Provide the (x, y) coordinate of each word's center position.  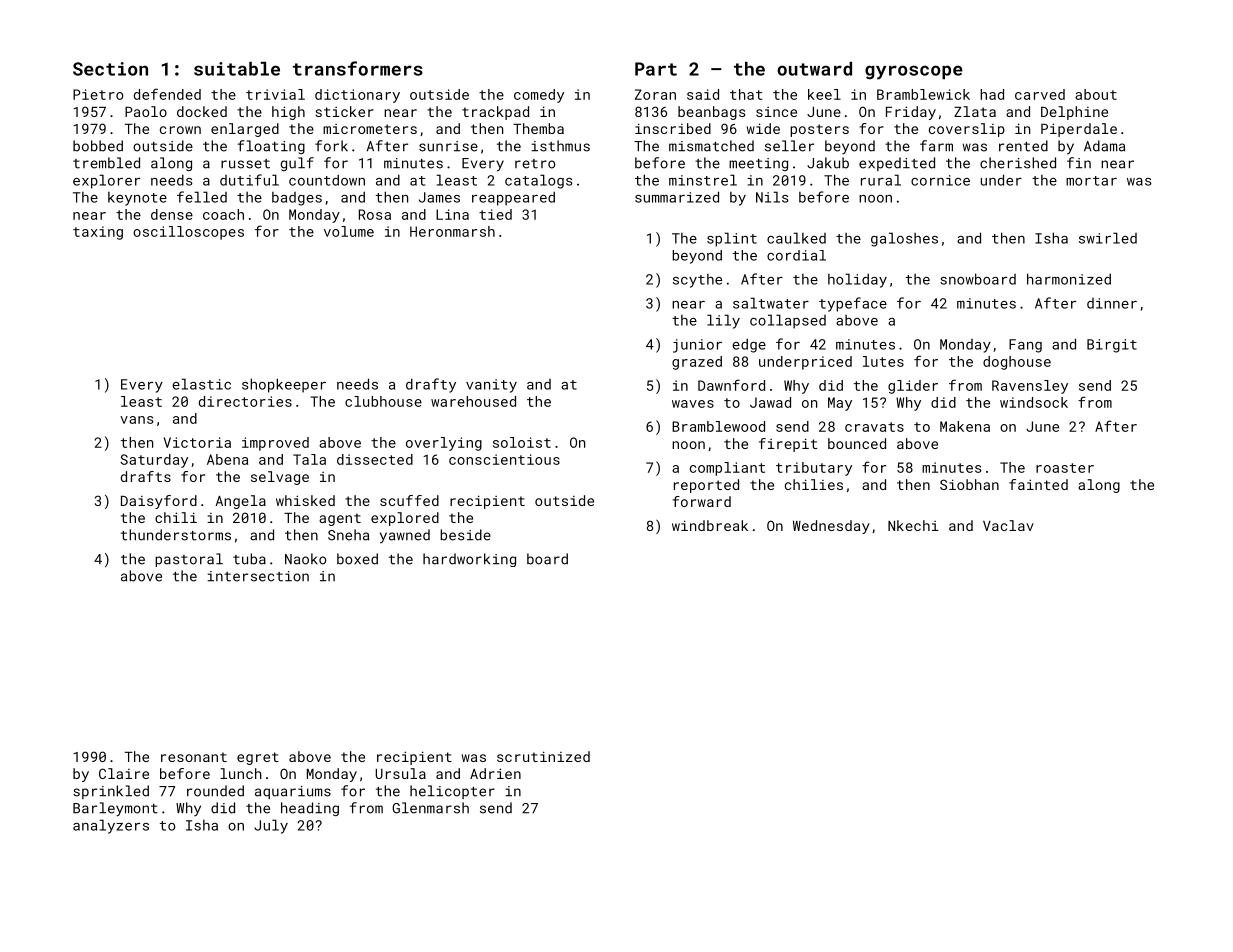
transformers (358, 68)
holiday (857, 280)
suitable (237, 69)
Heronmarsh (452, 231)
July (271, 826)
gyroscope (914, 72)
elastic (201, 384)
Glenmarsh (430, 808)
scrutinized (543, 756)
